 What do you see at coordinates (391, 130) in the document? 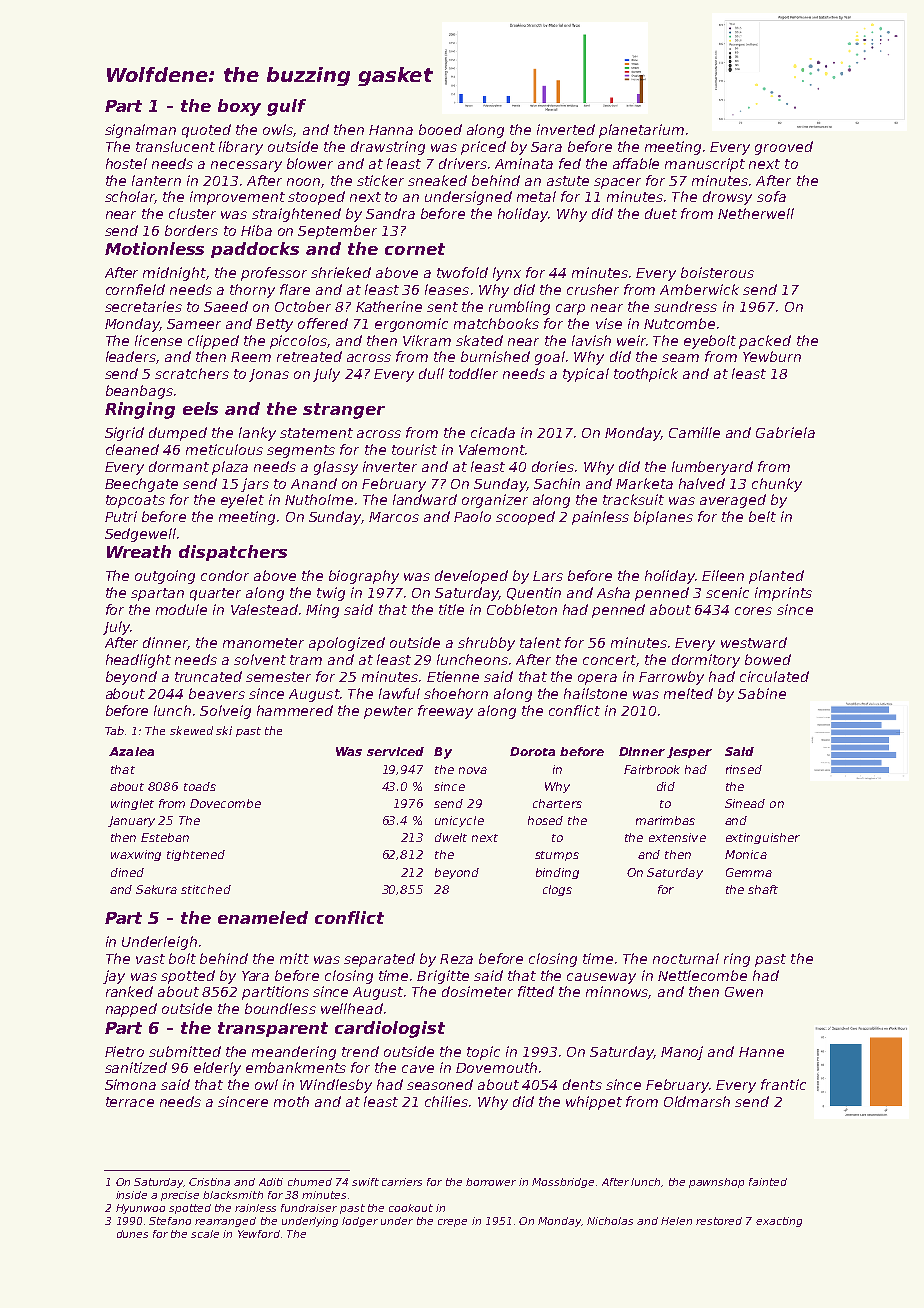
I see `Hanna` at bounding box center [391, 130].
